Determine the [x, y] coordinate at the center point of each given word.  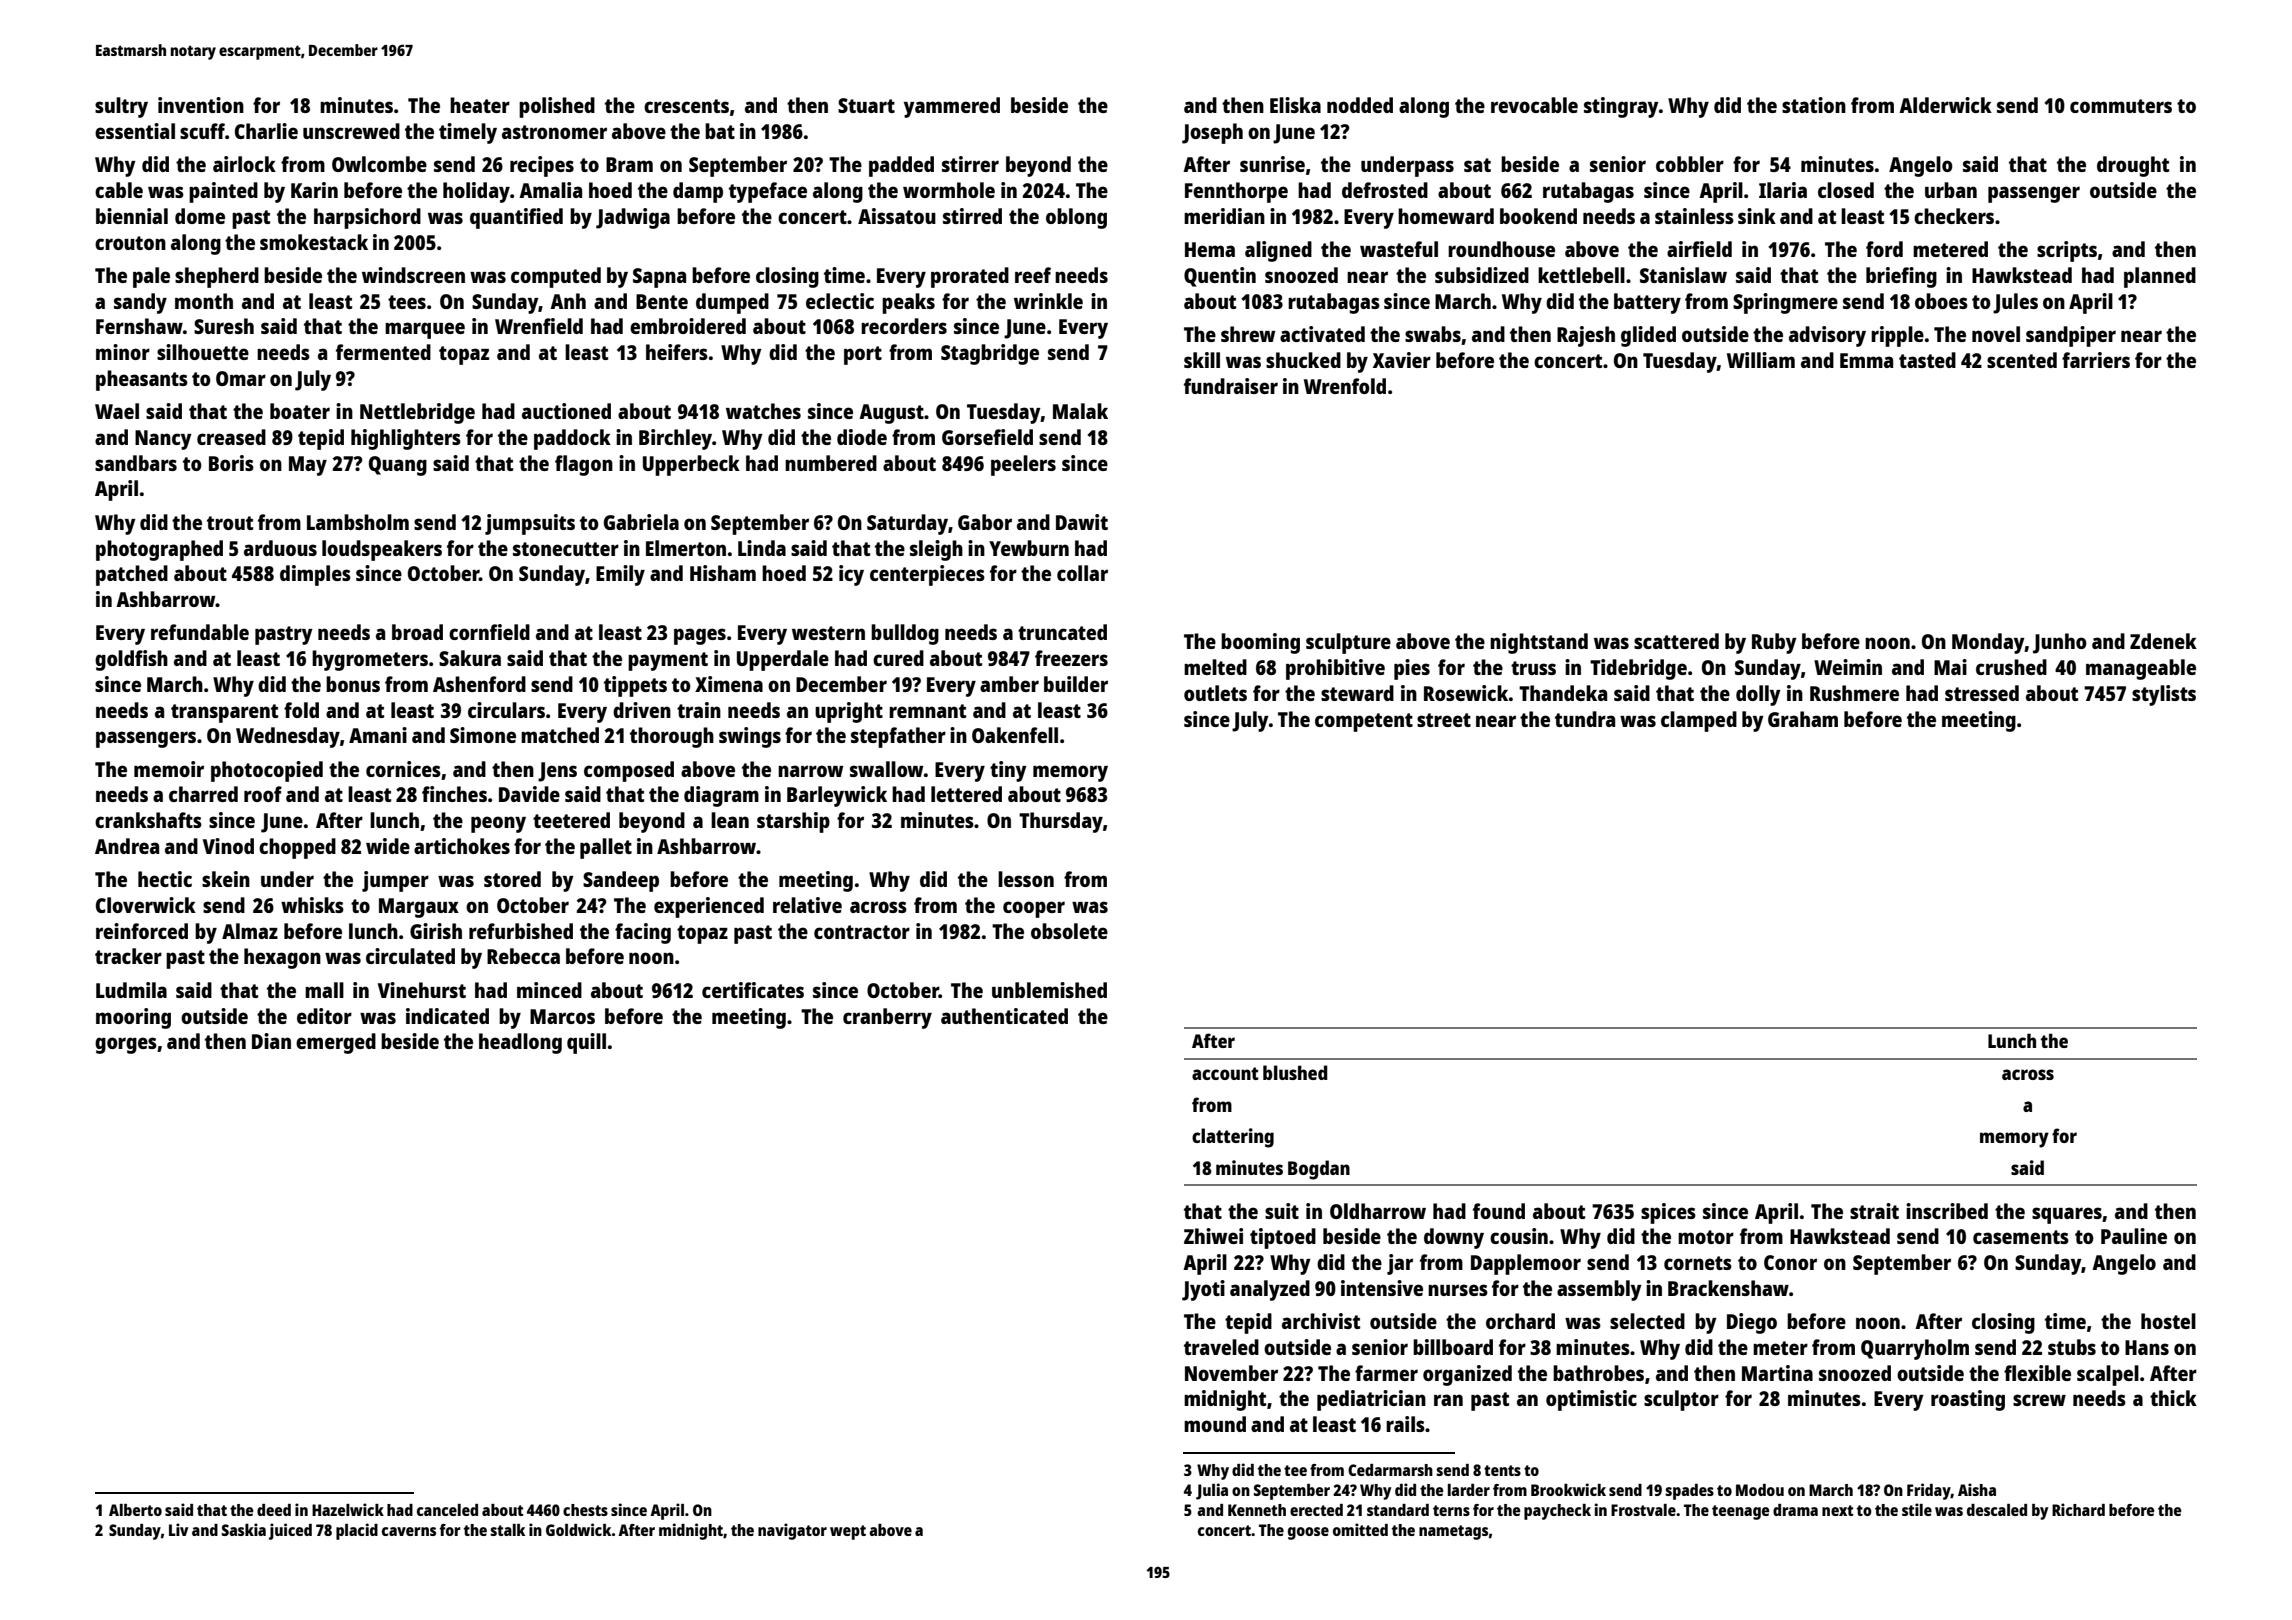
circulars [506, 710]
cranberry [887, 1018]
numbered [831, 463]
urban [1951, 190]
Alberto [135, 1510]
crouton [130, 243]
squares [2067, 1215]
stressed [1982, 693]
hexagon [282, 958]
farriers [2096, 360]
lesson [1026, 879]
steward [1357, 693]
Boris [231, 463]
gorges [126, 1045]
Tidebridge [1638, 669]
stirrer [970, 164]
